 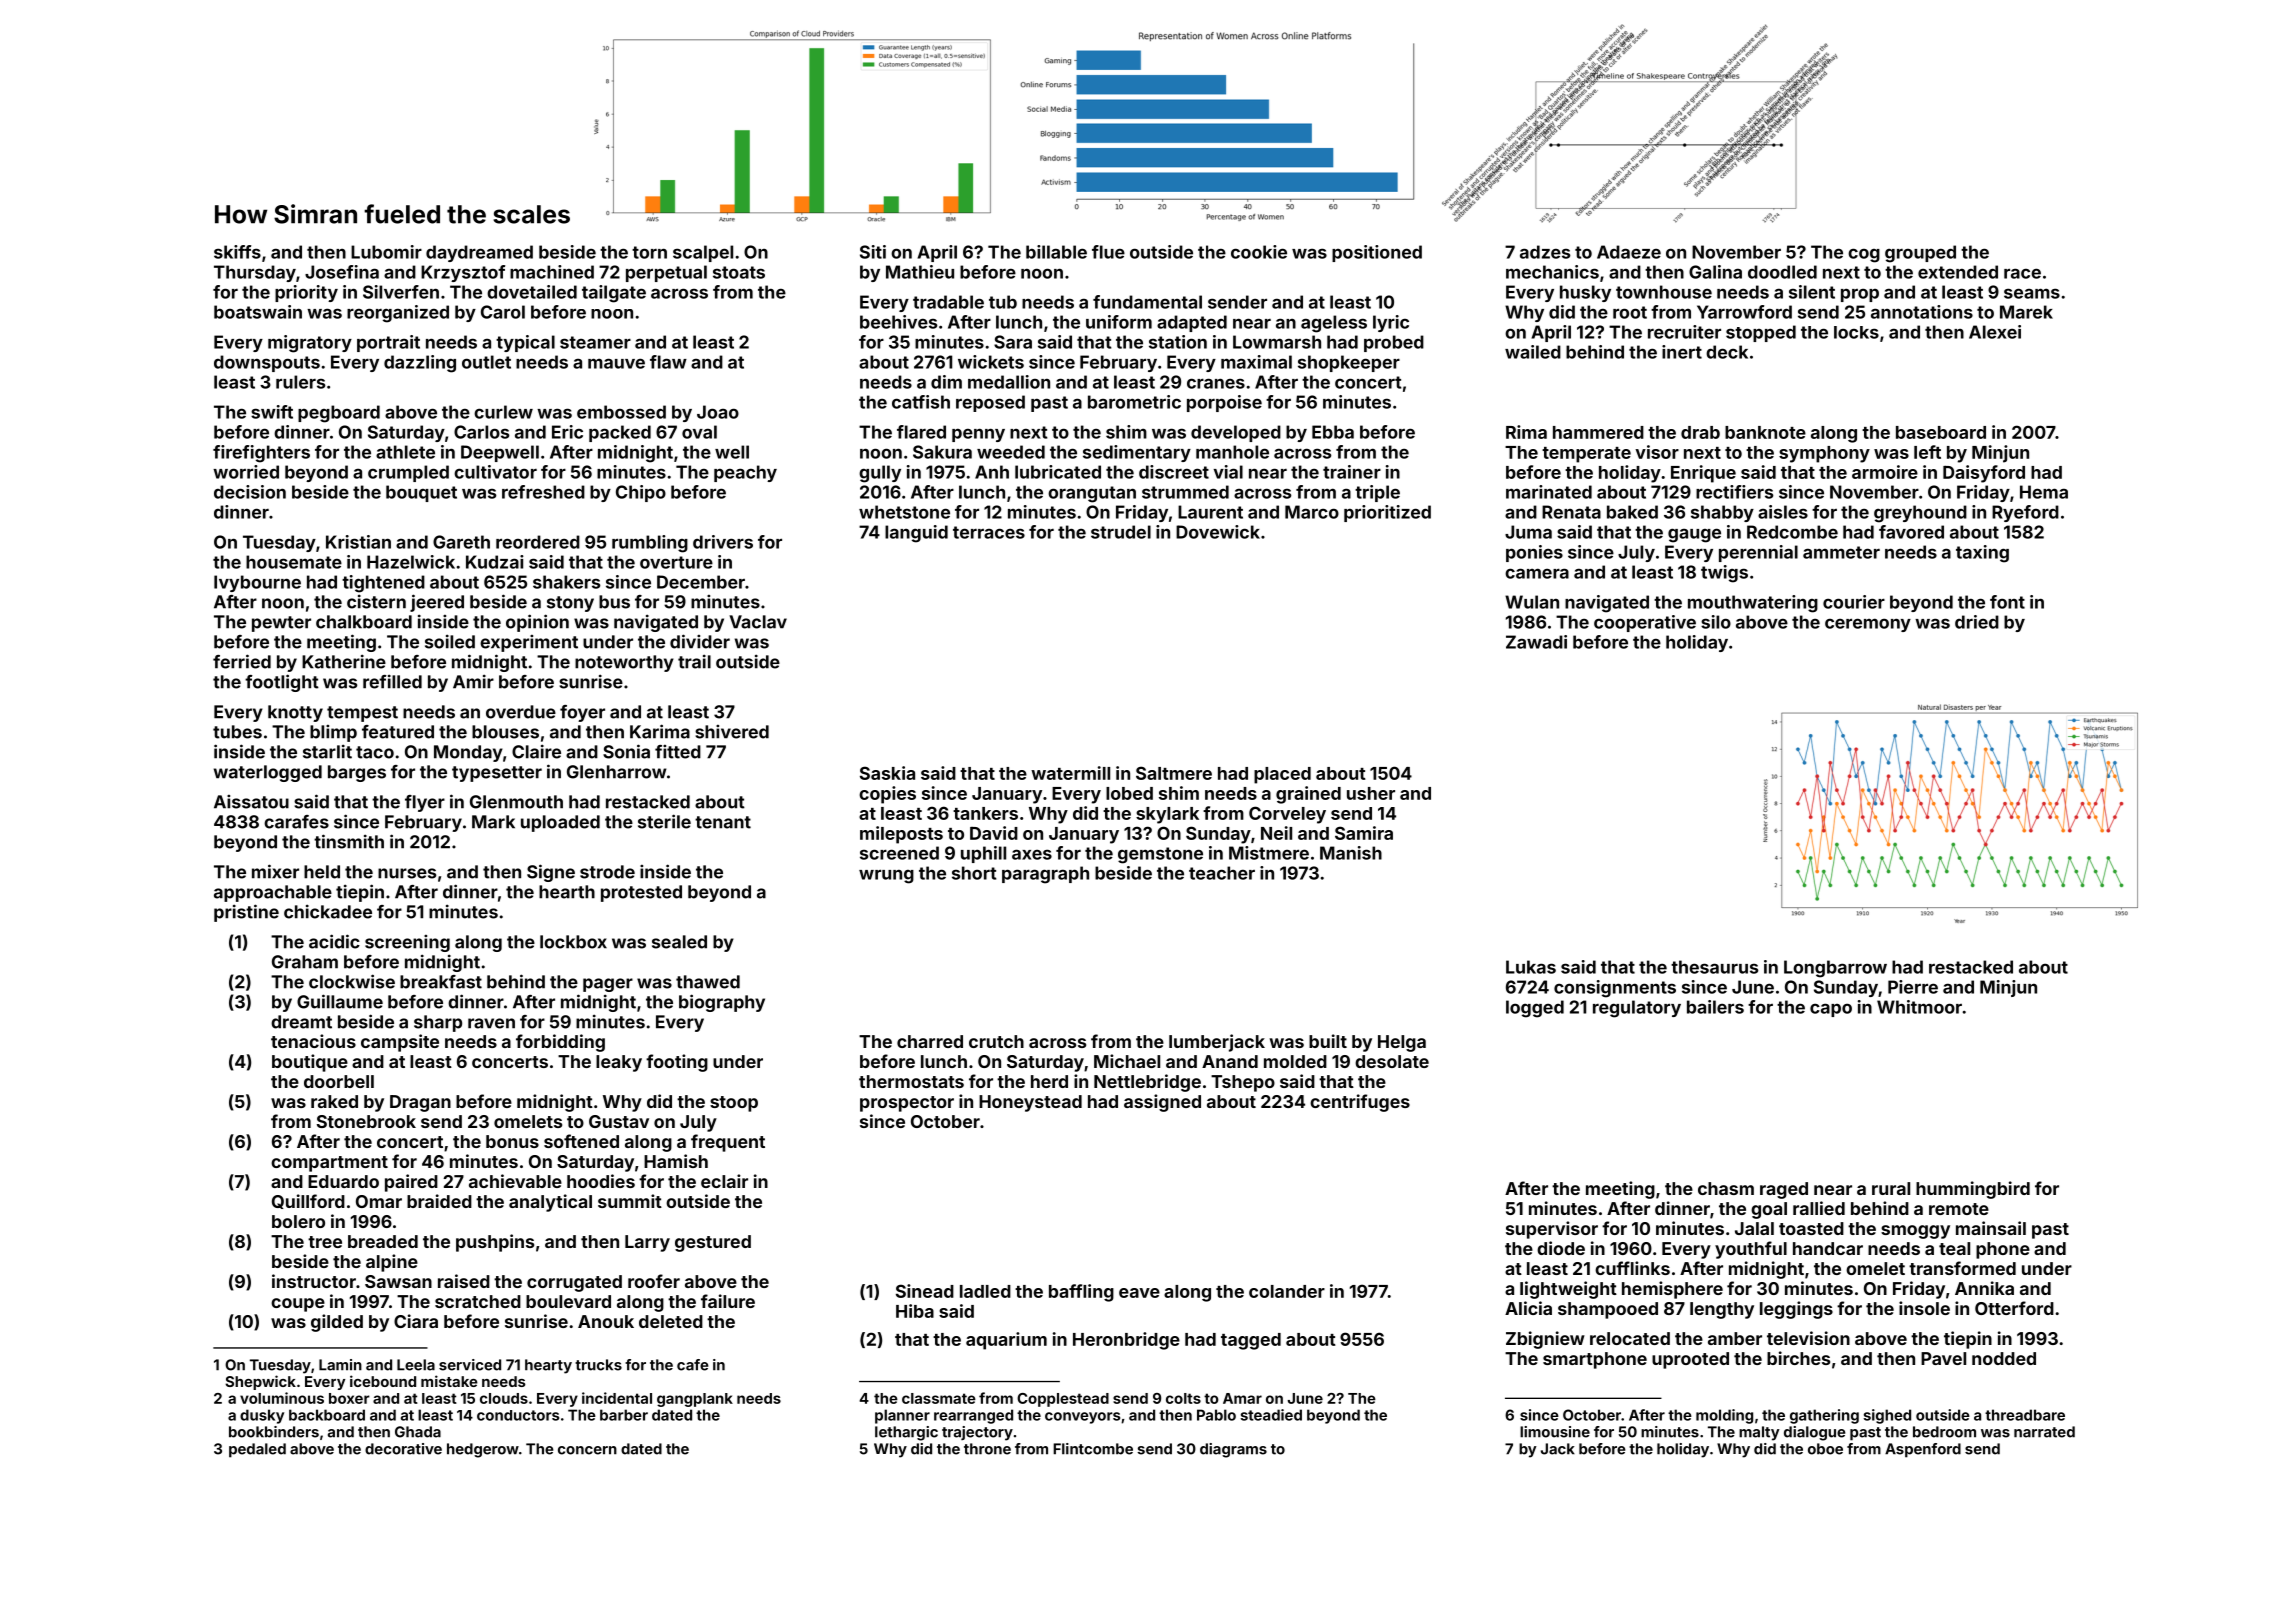 I want to click on built, so click(x=1328, y=1041).
